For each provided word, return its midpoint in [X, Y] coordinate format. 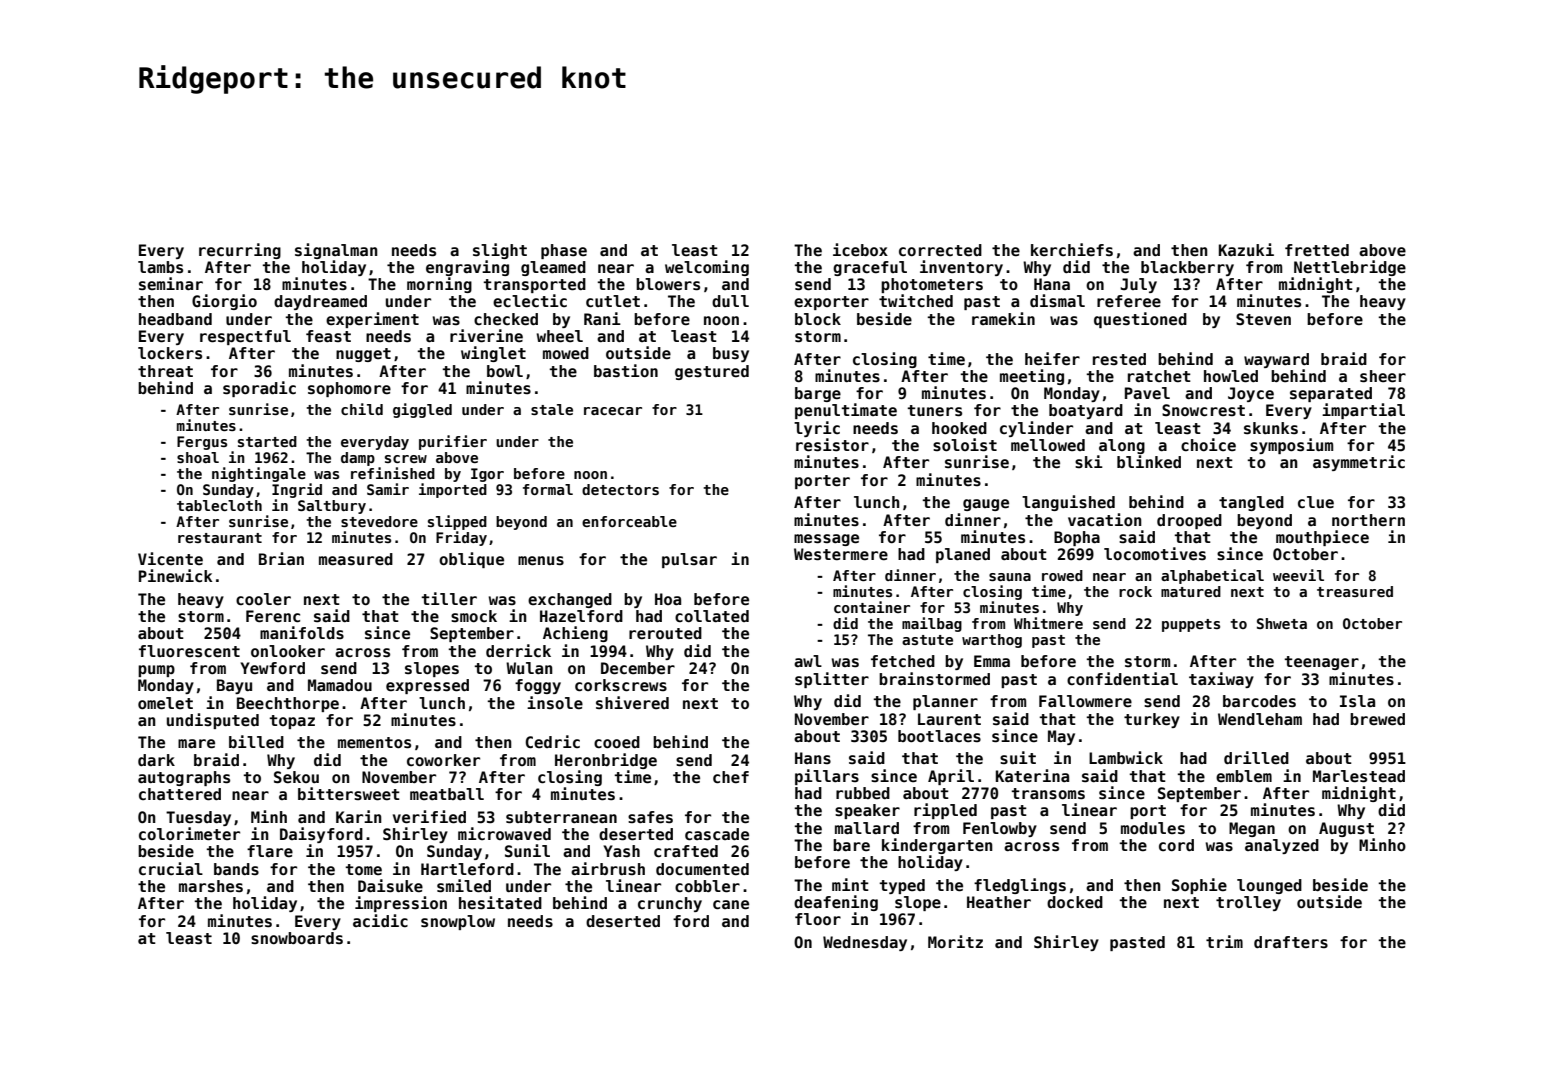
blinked [1149, 462]
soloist [965, 445]
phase [564, 251]
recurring [240, 251]
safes [650, 817]
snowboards [297, 938]
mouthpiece [1322, 538]
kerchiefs [1072, 250]
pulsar [689, 560]
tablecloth [219, 505]
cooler [263, 599]
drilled [1256, 758]
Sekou [296, 777]
